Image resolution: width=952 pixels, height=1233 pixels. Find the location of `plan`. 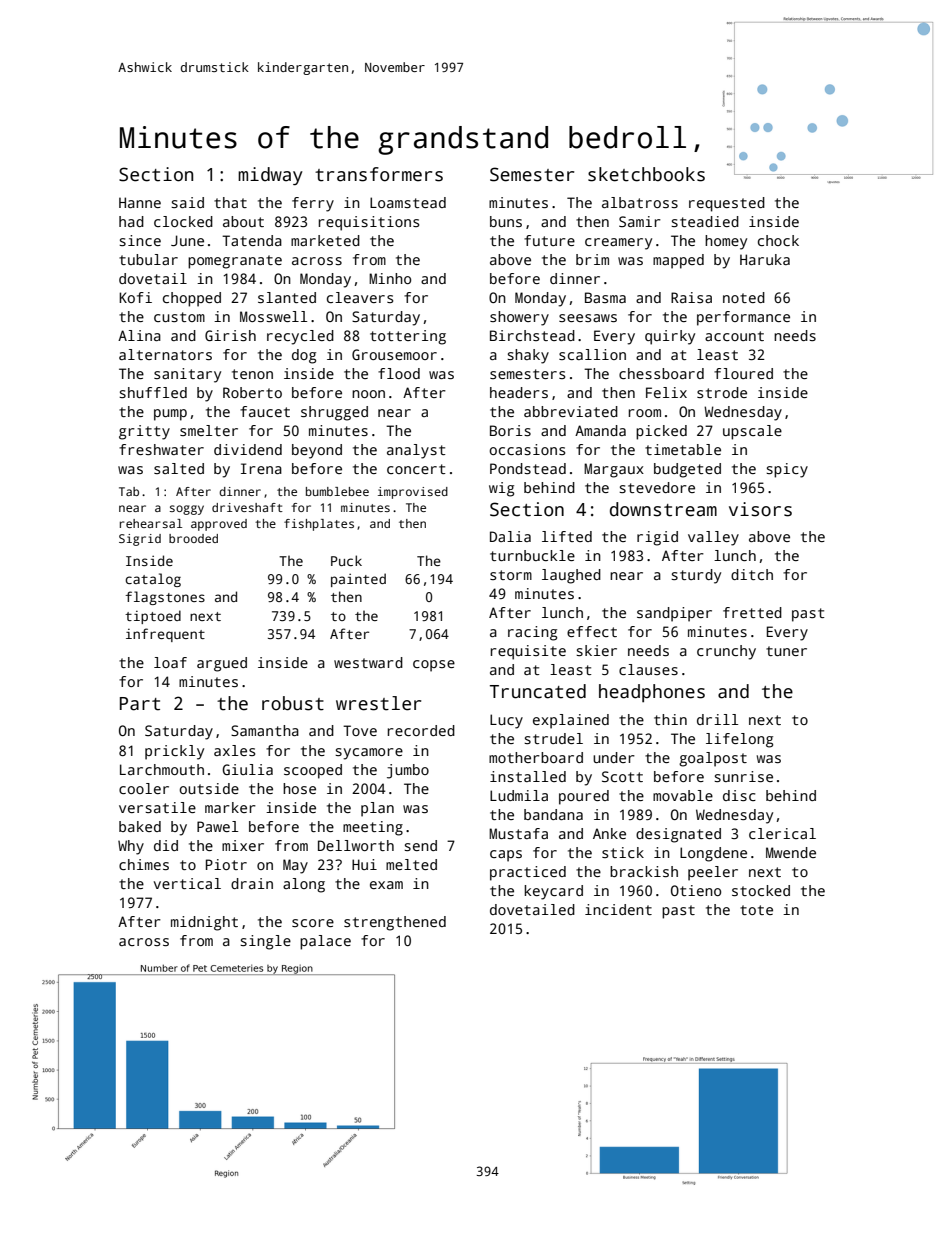

plan is located at coordinates (377, 809).
